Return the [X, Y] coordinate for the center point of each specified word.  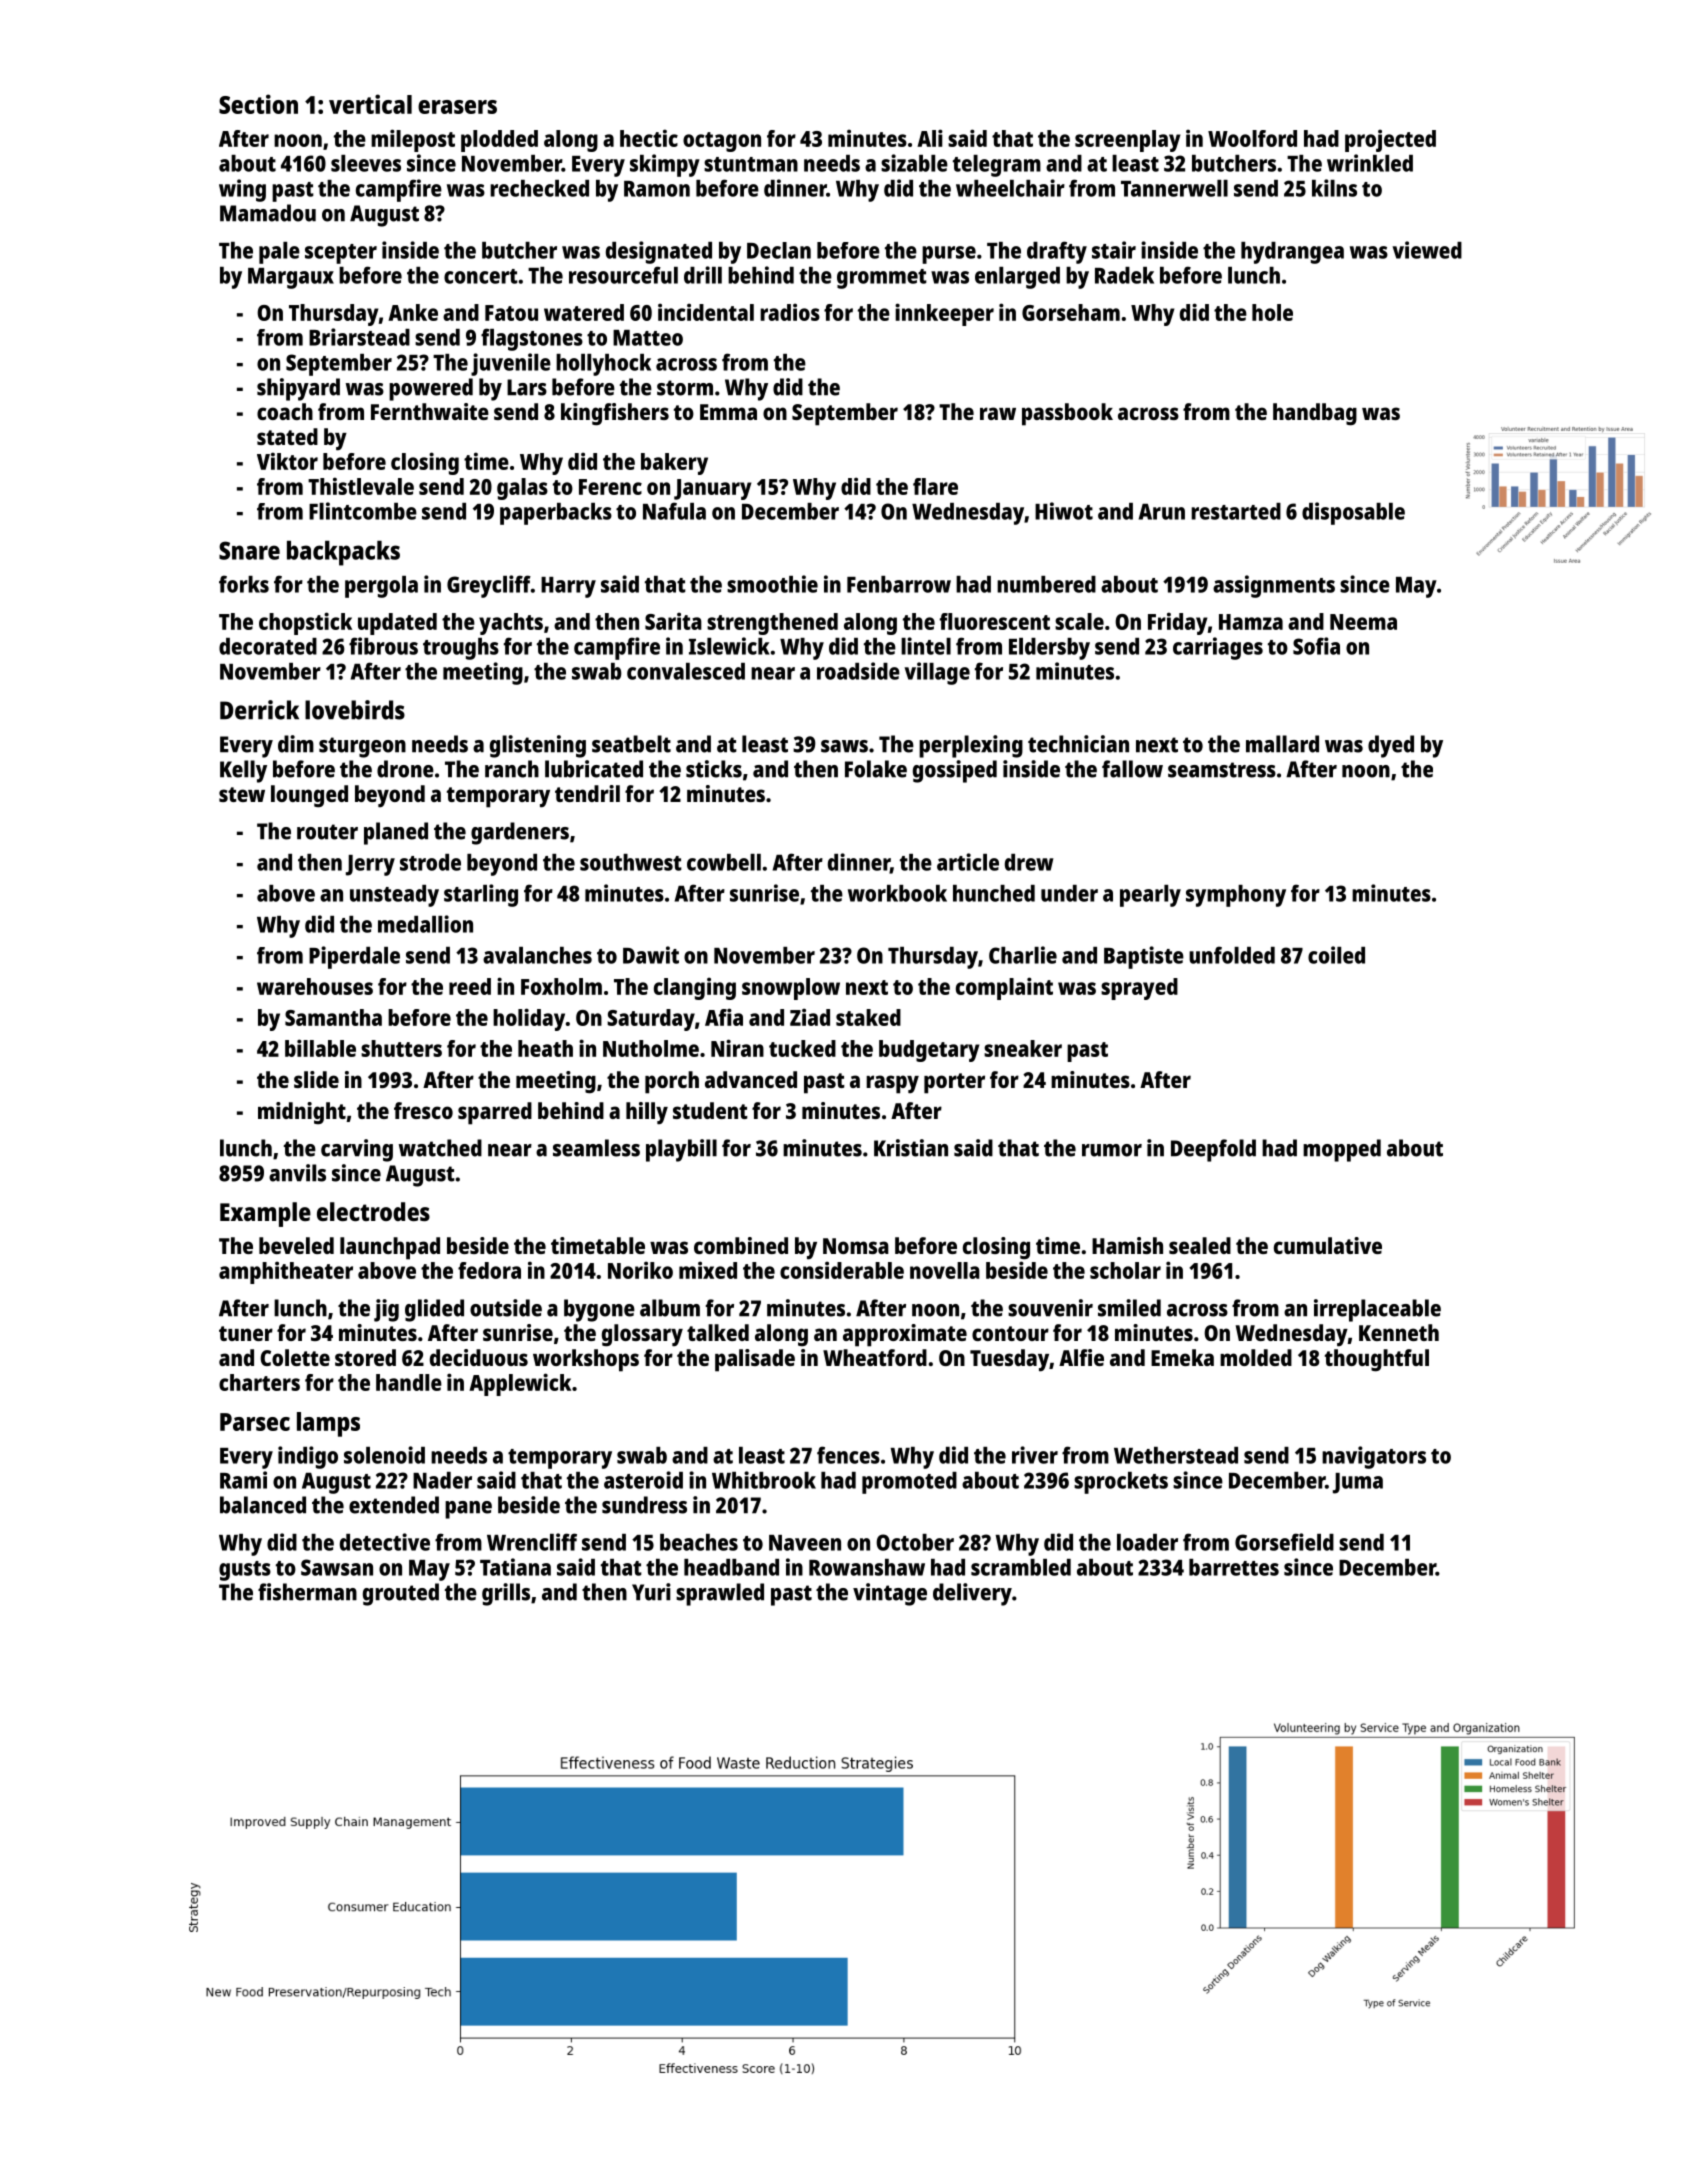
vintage [890, 1594]
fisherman [307, 1592]
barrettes [1234, 1567]
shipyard [298, 389]
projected [1390, 140]
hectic [649, 138]
